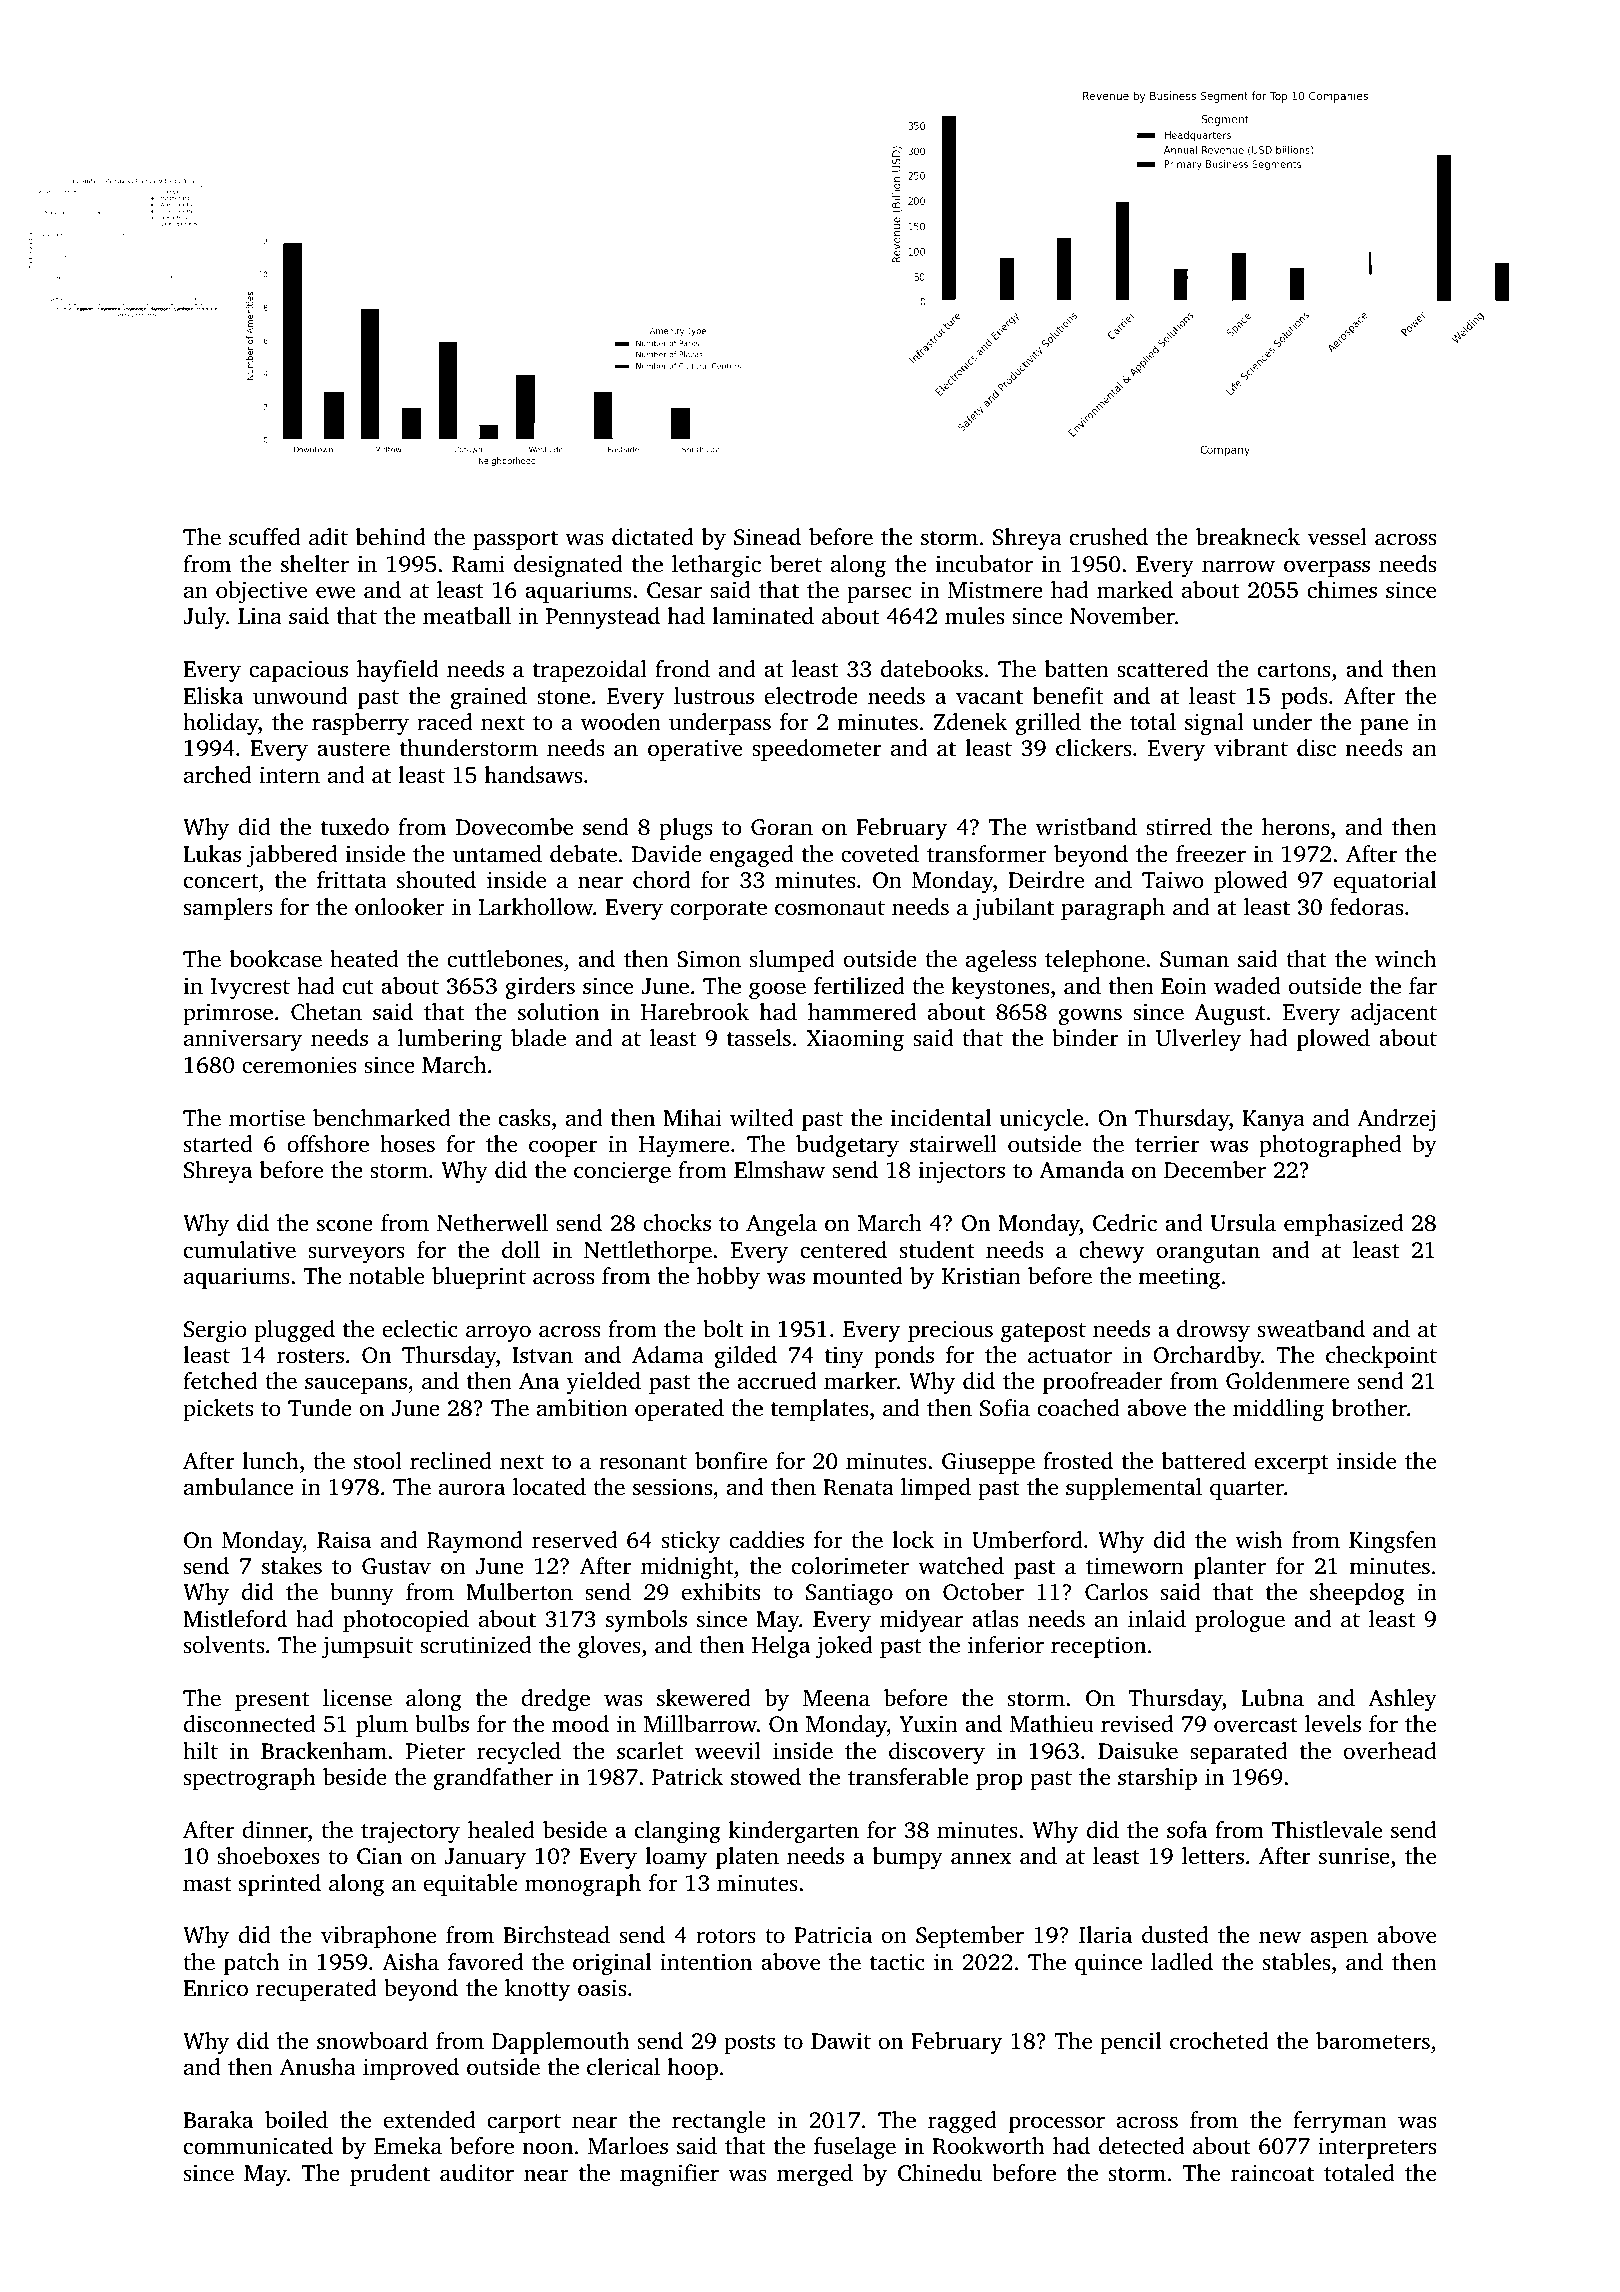  Describe the element at coordinates (1384, 726) in the page. I see `pane` at that location.
